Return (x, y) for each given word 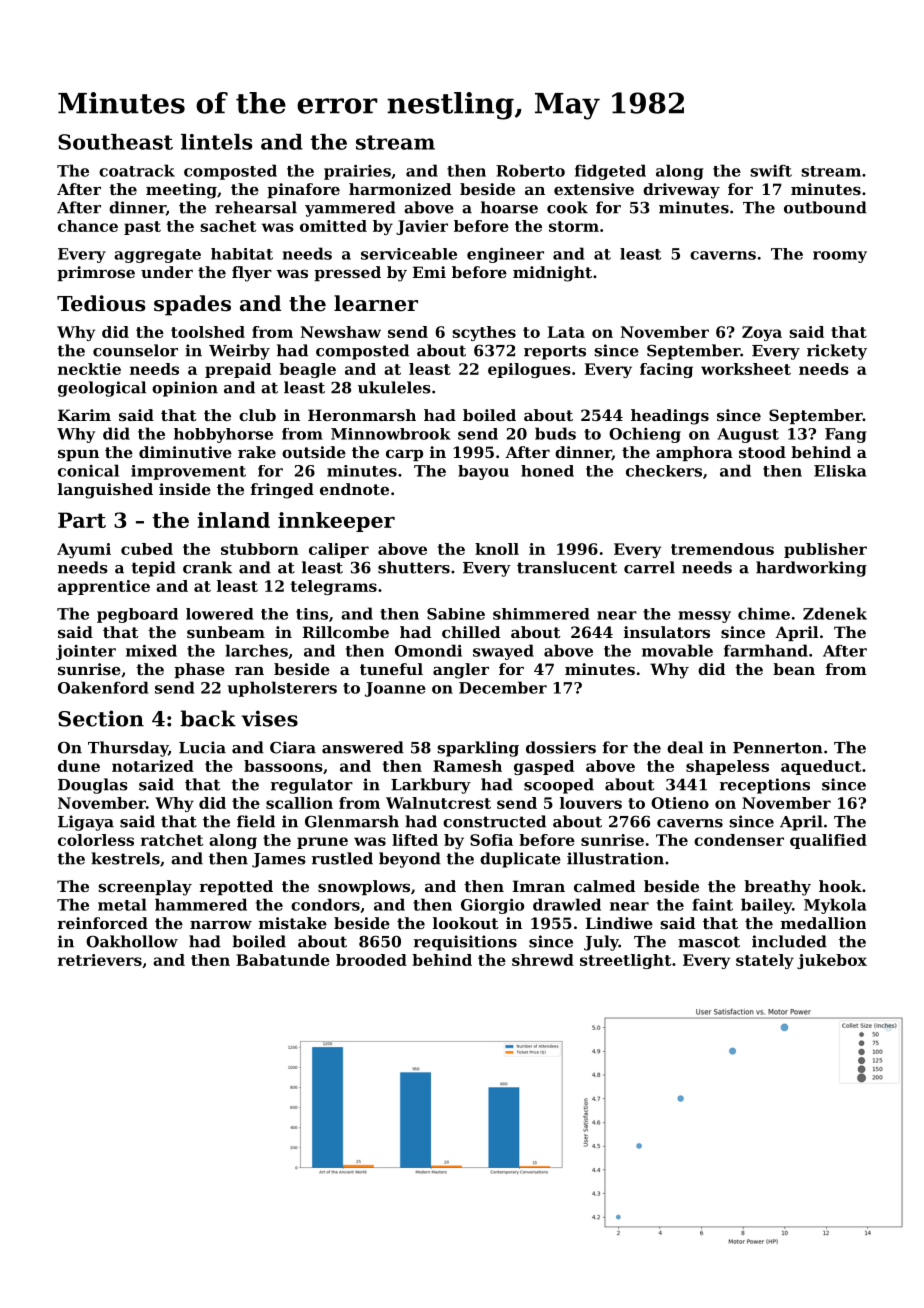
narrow (221, 924)
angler (461, 671)
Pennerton (778, 748)
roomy (840, 257)
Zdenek (835, 613)
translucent (567, 567)
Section (101, 718)
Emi (429, 272)
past (142, 228)
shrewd (543, 960)
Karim (84, 415)
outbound (825, 207)
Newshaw (341, 332)
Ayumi (84, 550)
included (789, 941)
